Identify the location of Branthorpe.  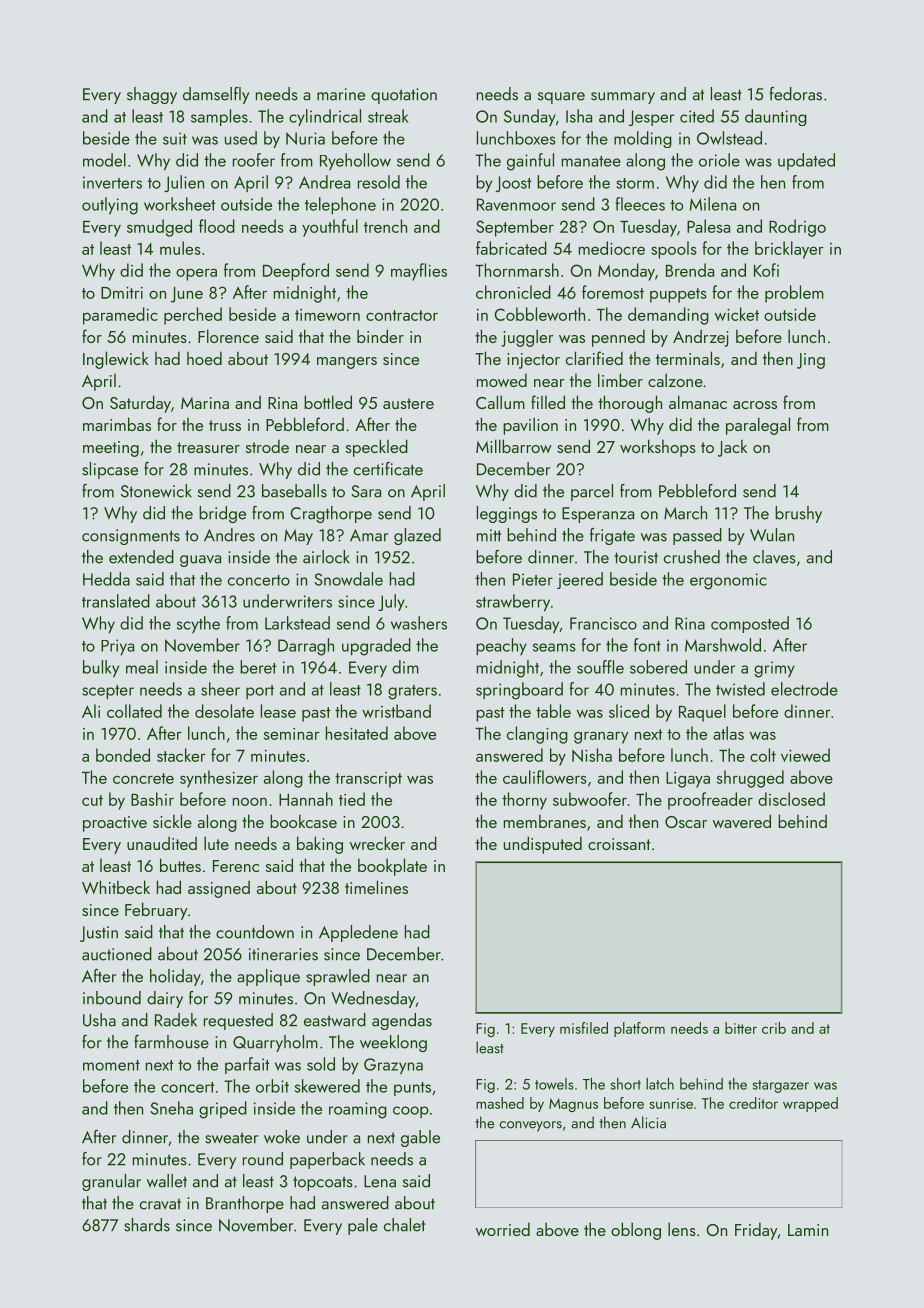
(245, 1204).
